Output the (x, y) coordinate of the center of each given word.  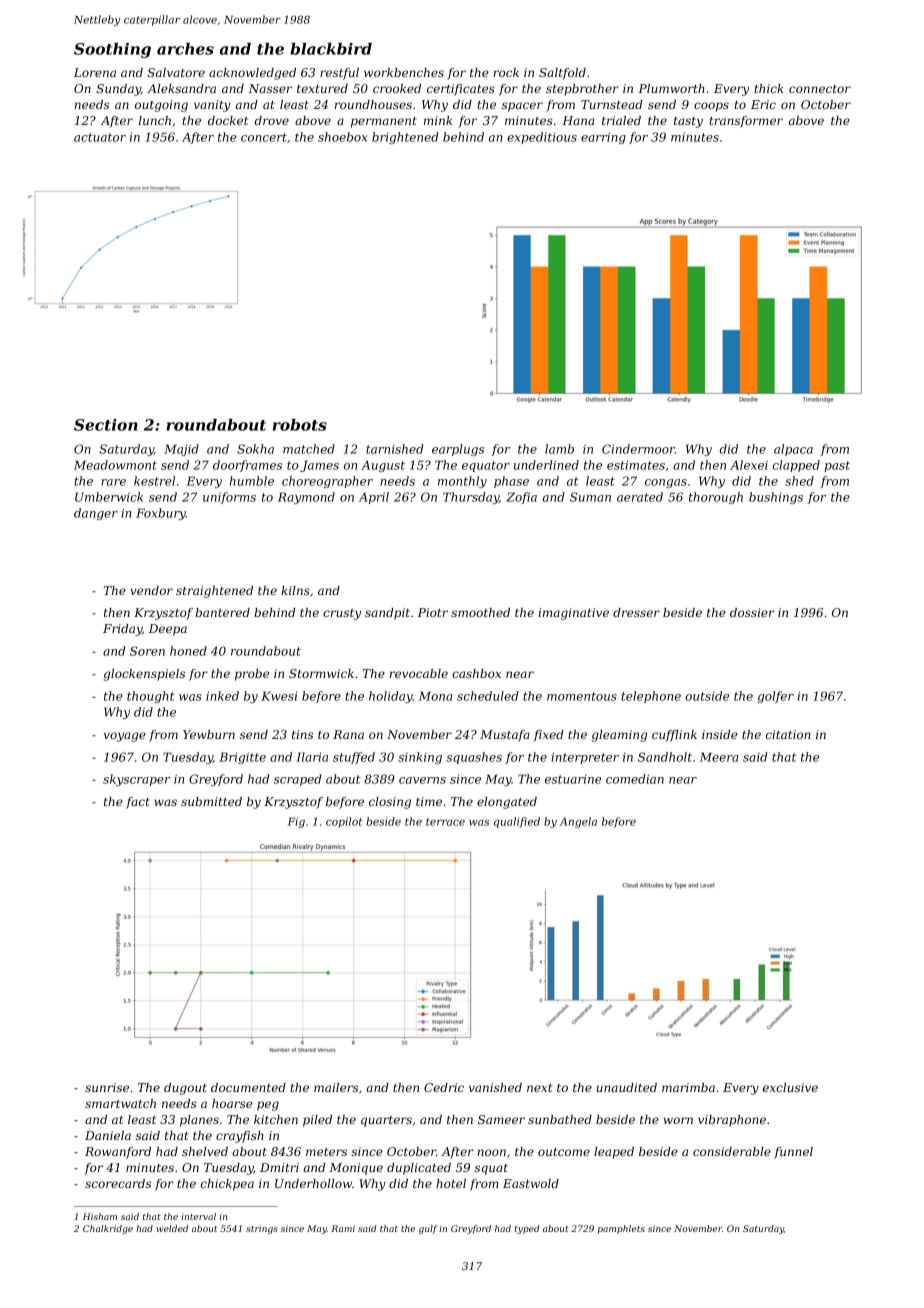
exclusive (790, 1087)
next (539, 1088)
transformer (746, 122)
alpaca (793, 450)
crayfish (240, 1137)
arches (185, 49)
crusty (342, 614)
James (320, 466)
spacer (522, 107)
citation (788, 734)
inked (222, 696)
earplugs (458, 450)
